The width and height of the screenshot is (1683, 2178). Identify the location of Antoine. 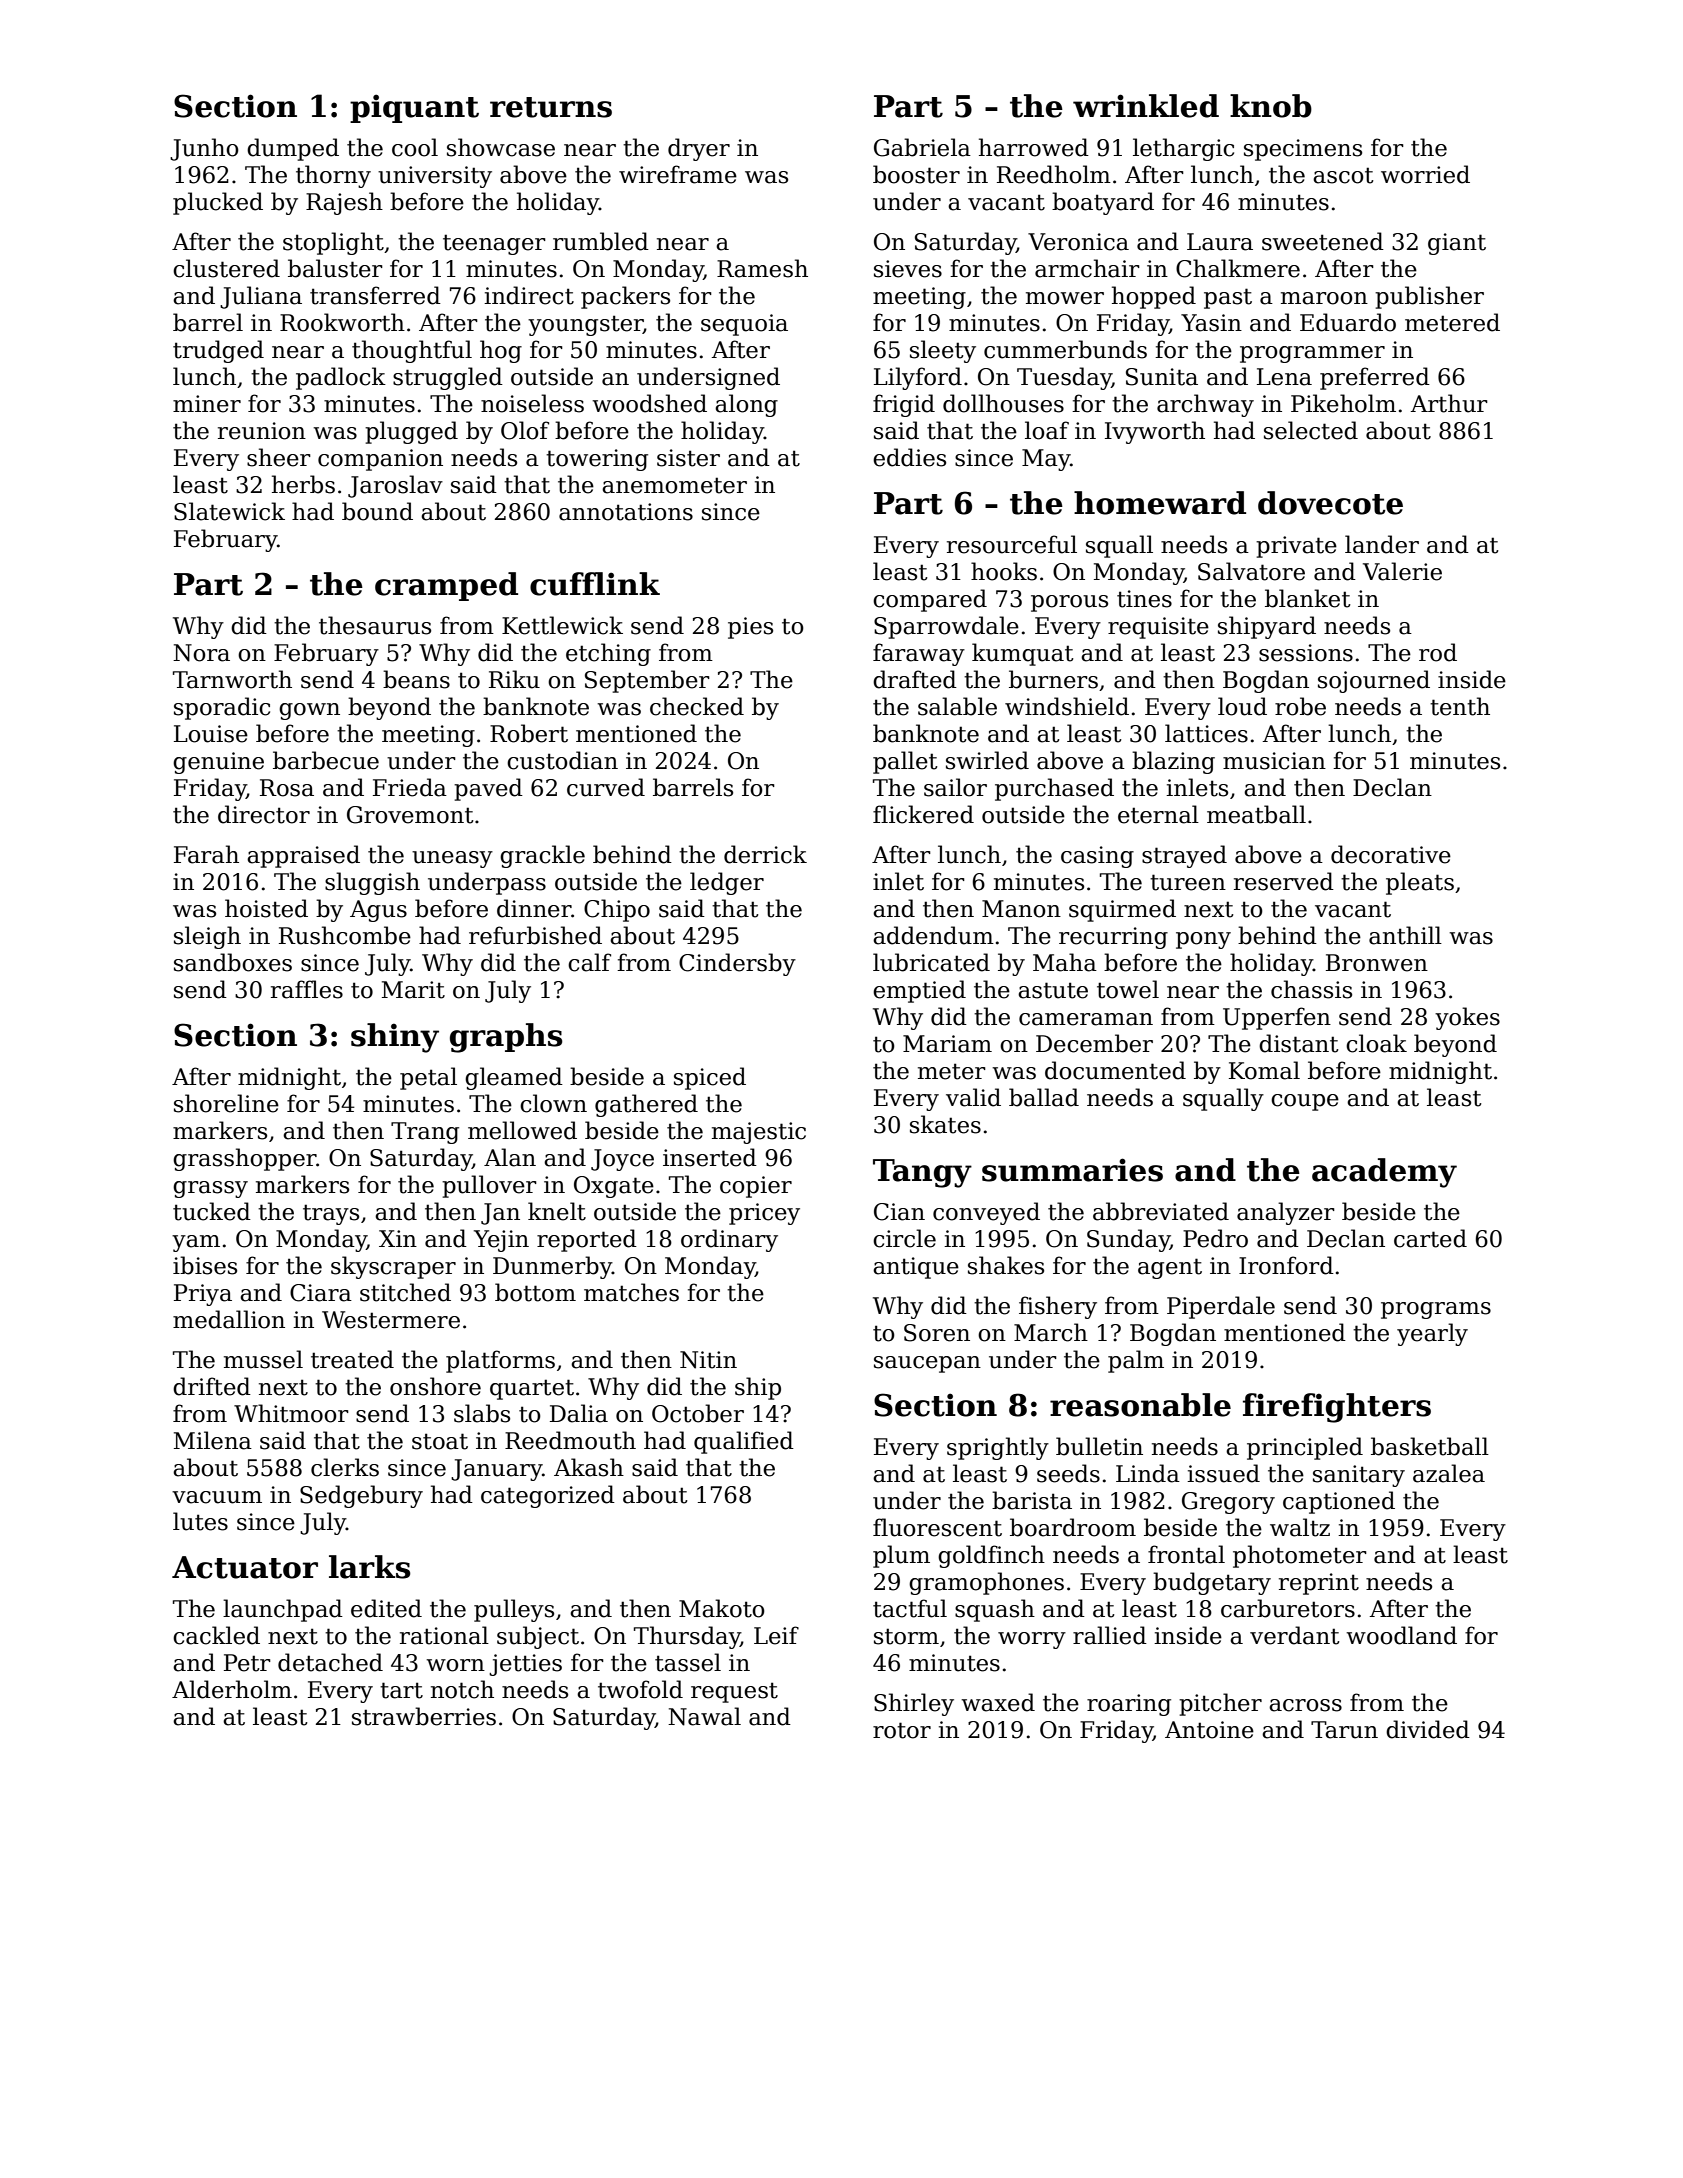
(1209, 1730).
